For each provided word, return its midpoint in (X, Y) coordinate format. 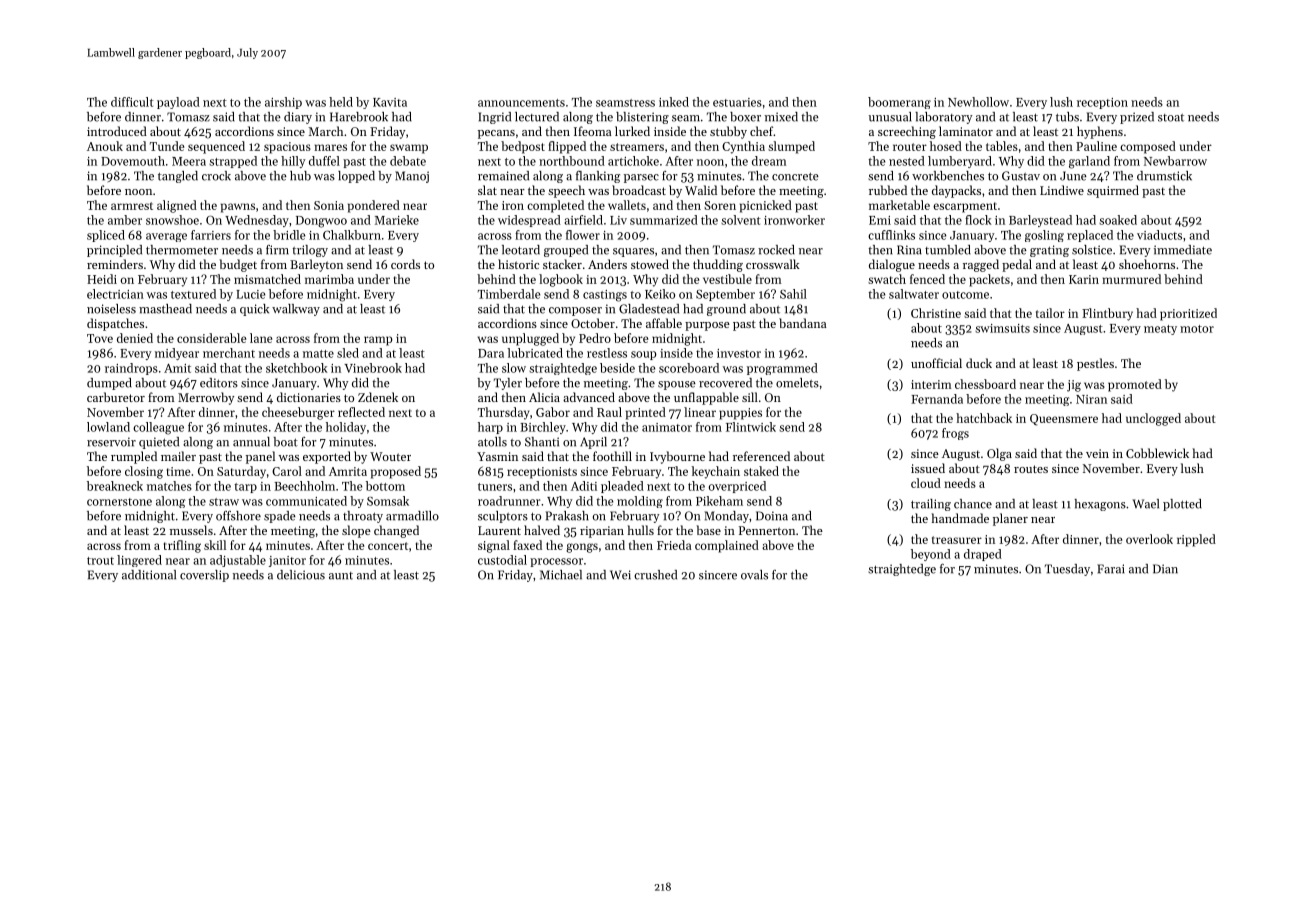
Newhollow (978, 102)
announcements (521, 103)
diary (298, 118)
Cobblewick (1157, 453)
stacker (562, 264)
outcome (965, 295)
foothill (612, 456)
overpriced (737, 487)
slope (356, 531)
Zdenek (378, 397)
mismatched (267, 279)
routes (1031, 469)
